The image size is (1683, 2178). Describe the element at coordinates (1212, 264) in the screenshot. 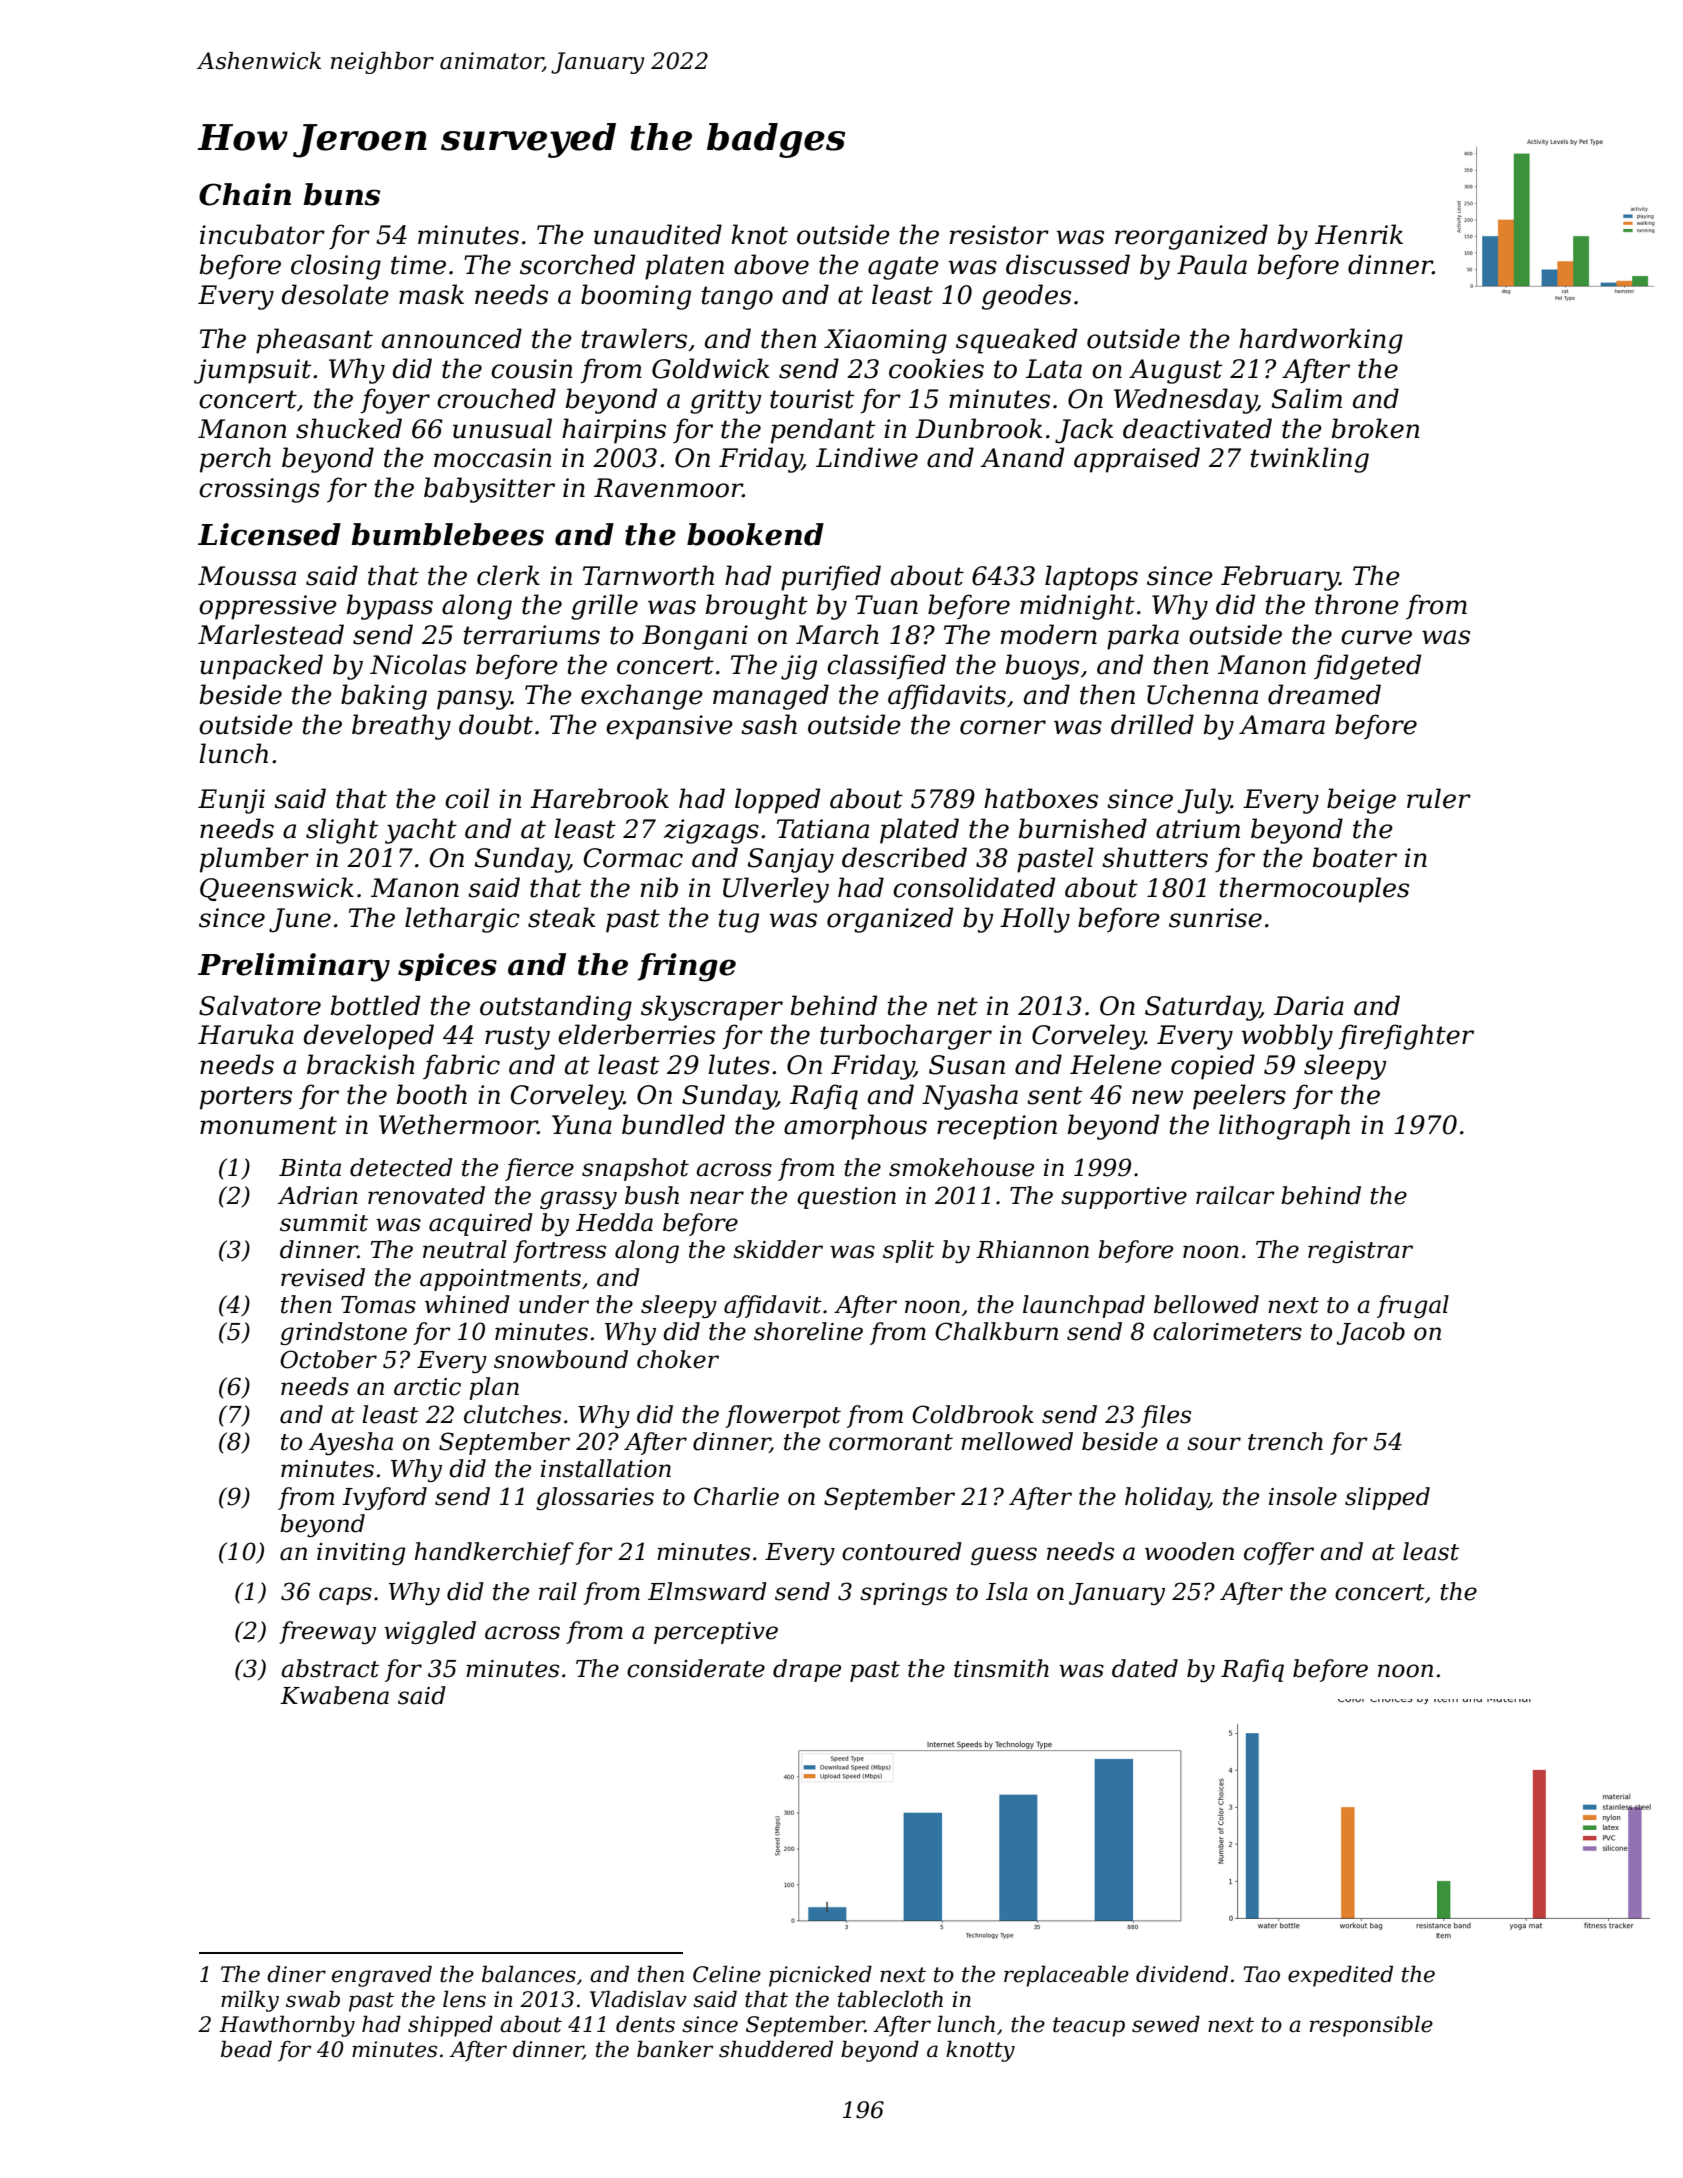

I see `Paula` at that location.
